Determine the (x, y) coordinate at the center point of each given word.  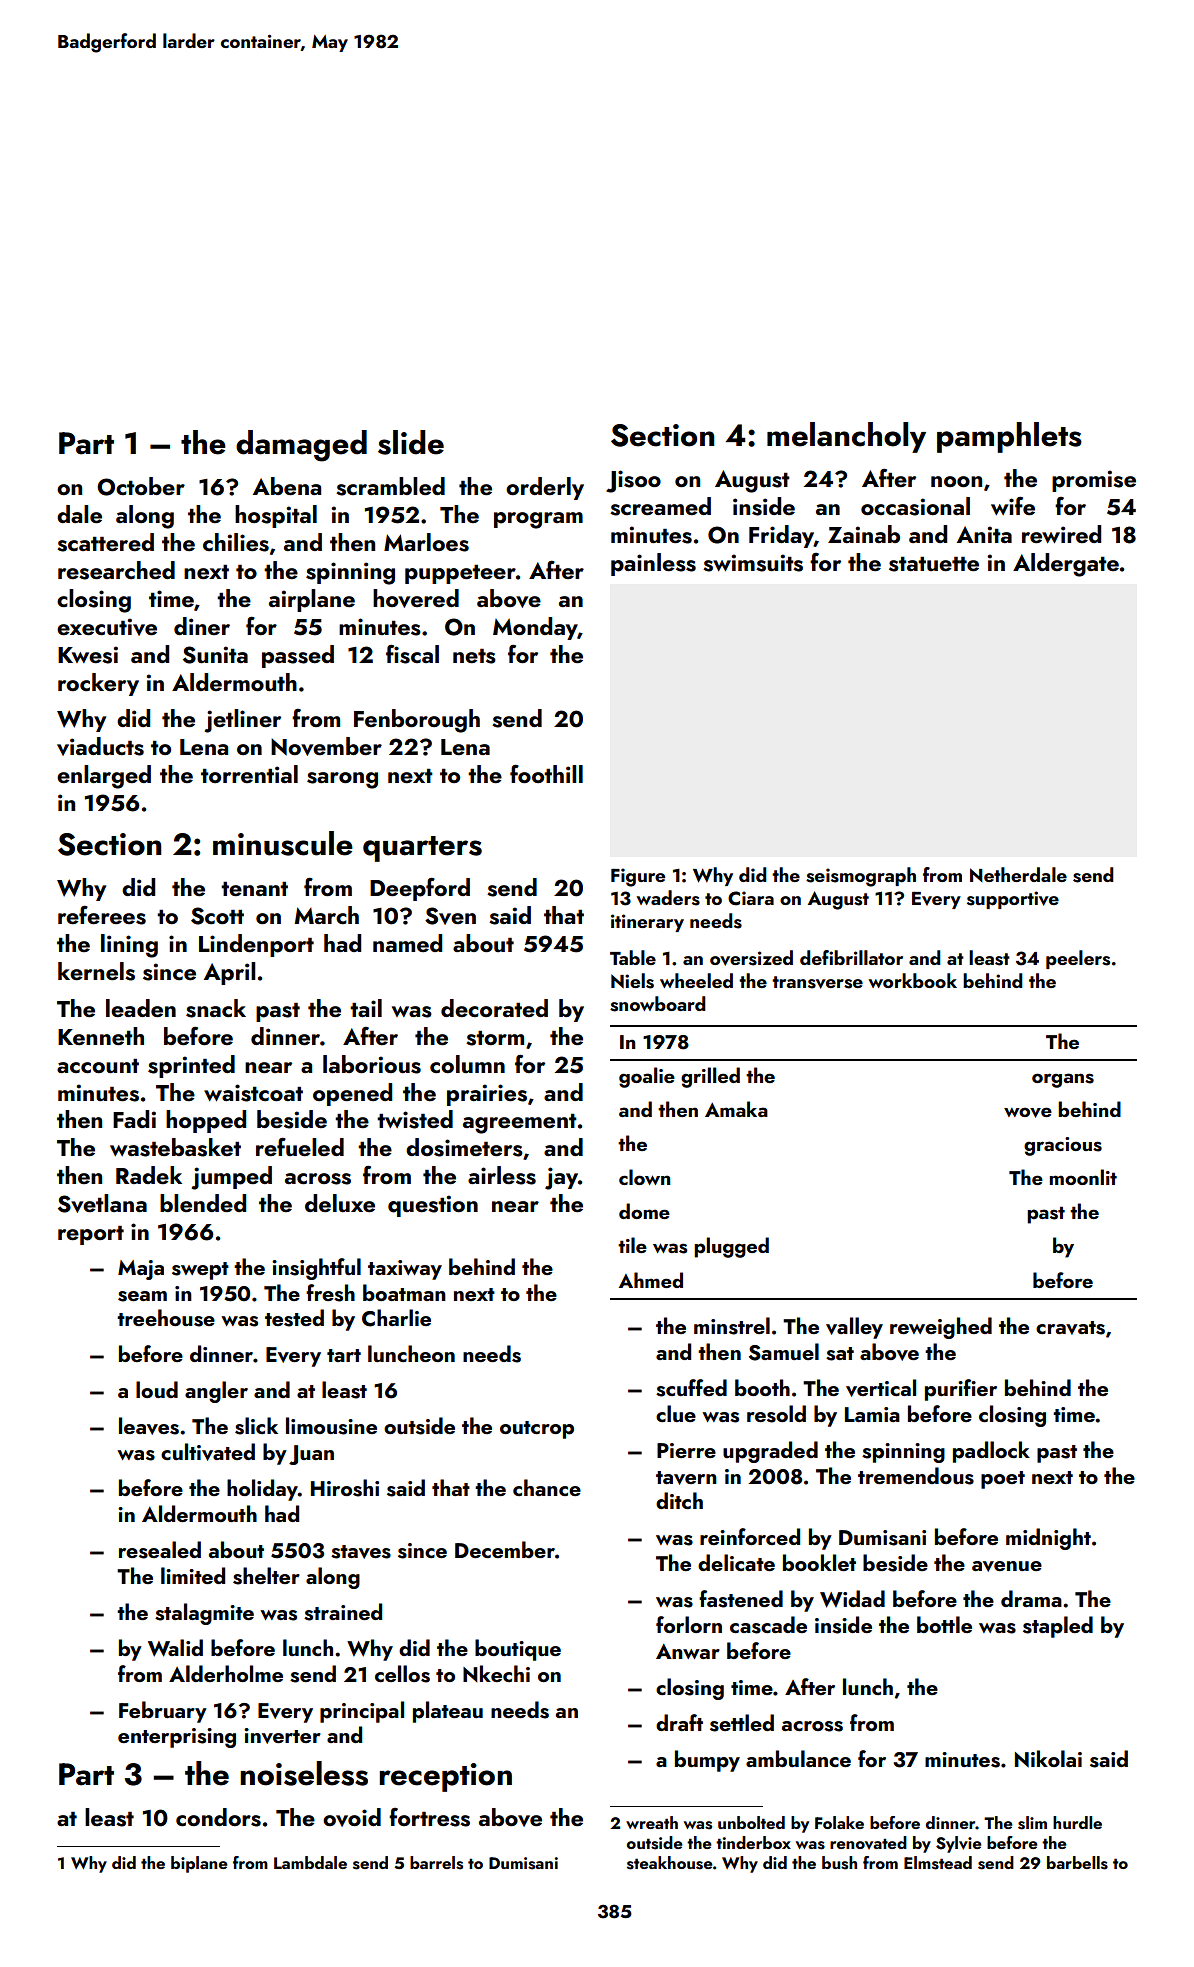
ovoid (352, 1817)
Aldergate (1066, 565)
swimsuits (753, 563)
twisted (415, 1119)
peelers (1078, 959)
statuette (934, 564)
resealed (160, 1550)
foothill (546, 773)
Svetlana (102, 1203)
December (505, 1549)
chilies (236, 542)
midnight (1048, 1539)
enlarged (104, 777)
